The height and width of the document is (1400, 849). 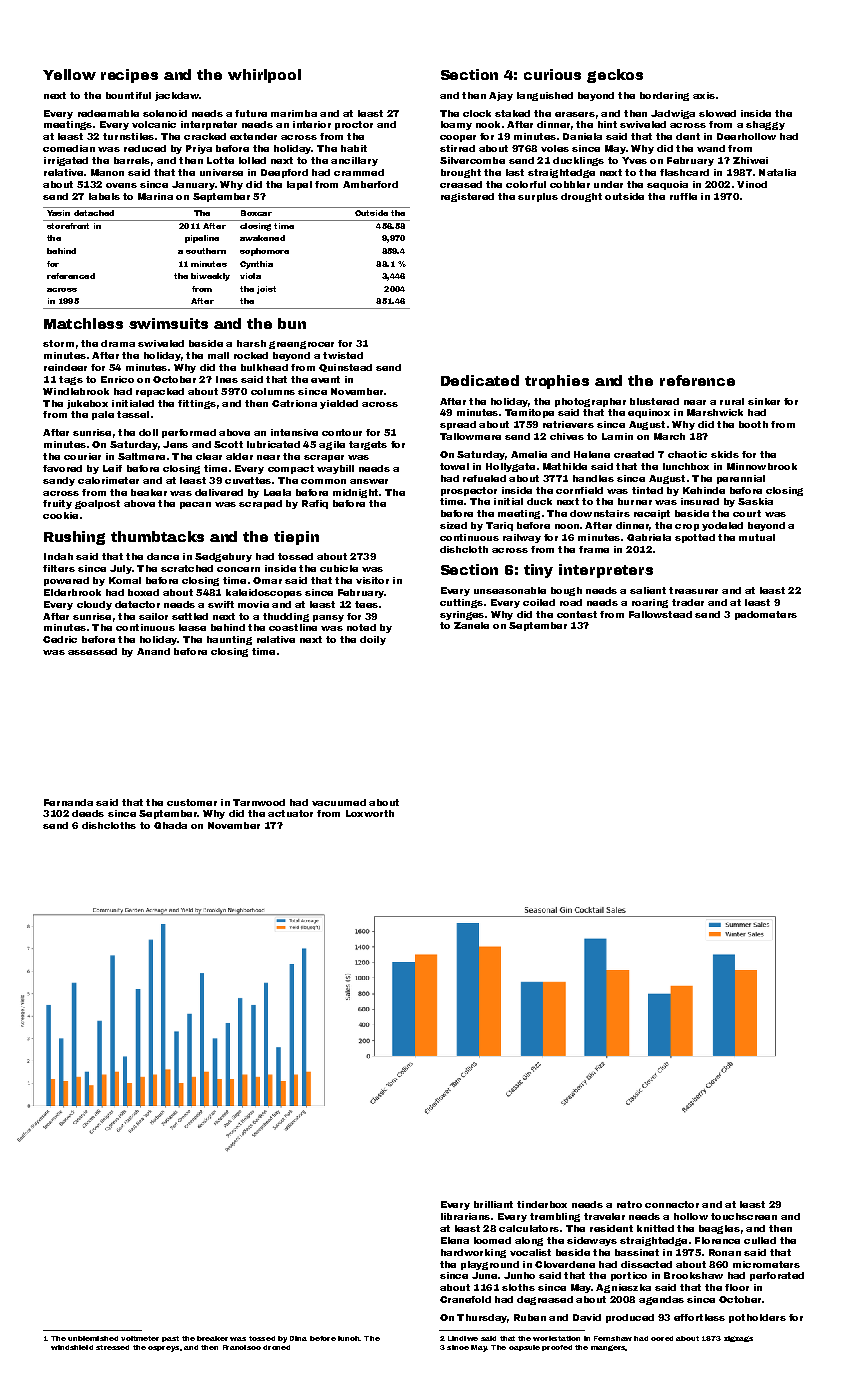 What do you see at coordinates (688, 602) in the document?
I see `trader` at bounding box center [688, 602].
